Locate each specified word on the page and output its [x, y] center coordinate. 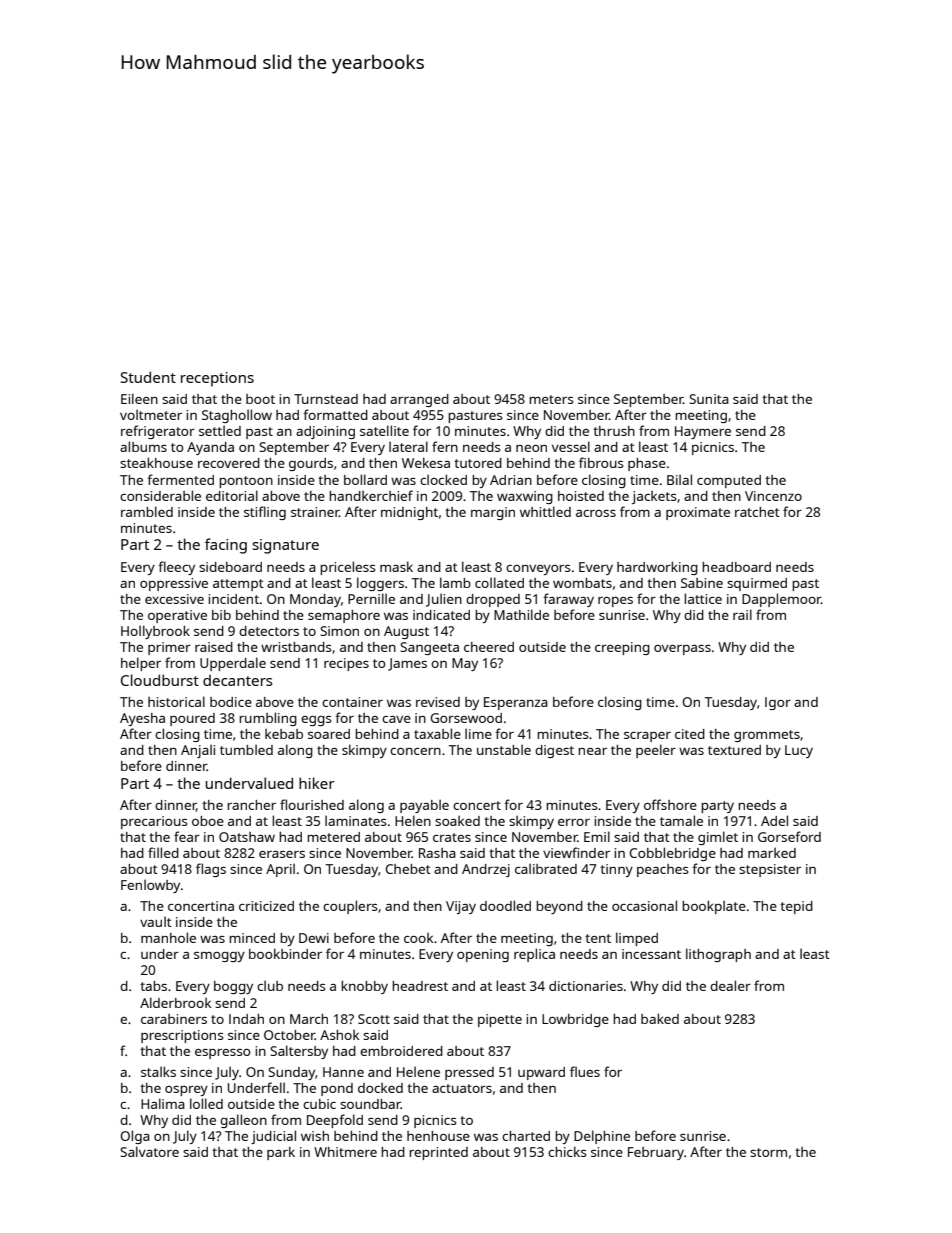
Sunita [709, 399]
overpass [682, 650]
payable [424, 806]
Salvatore [149, 1151]
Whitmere [345, 1152]
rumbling [268, 719]
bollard [365, 479]
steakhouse [156, 462]
